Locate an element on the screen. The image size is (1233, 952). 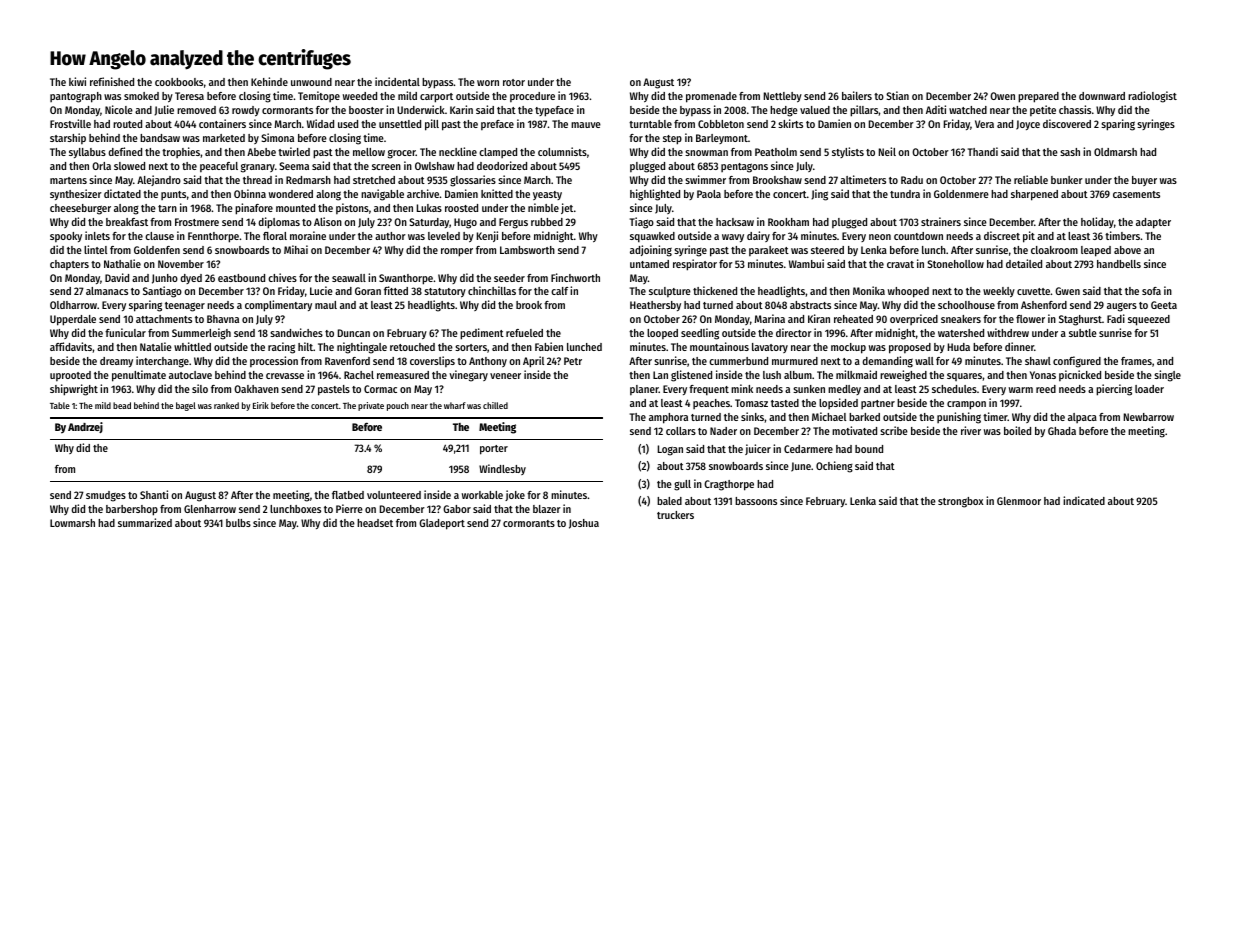
whooped is located at coordinates (908, 292).
